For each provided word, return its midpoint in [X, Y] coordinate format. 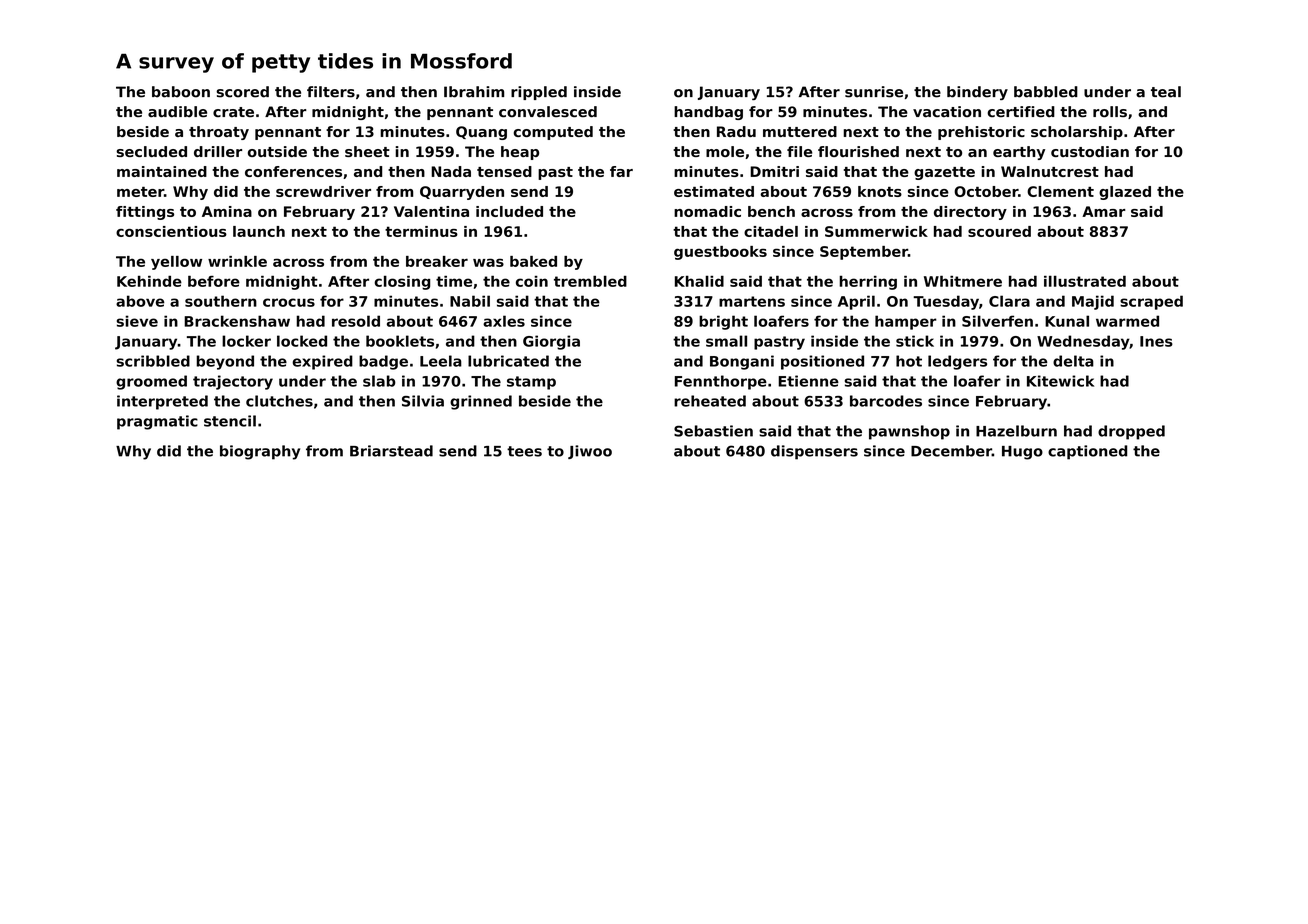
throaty [219, 133]
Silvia [423, 401]
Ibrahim [474, 92]
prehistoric [981, 133]
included [509, 211]
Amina [227, 211]
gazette [944, 173]
